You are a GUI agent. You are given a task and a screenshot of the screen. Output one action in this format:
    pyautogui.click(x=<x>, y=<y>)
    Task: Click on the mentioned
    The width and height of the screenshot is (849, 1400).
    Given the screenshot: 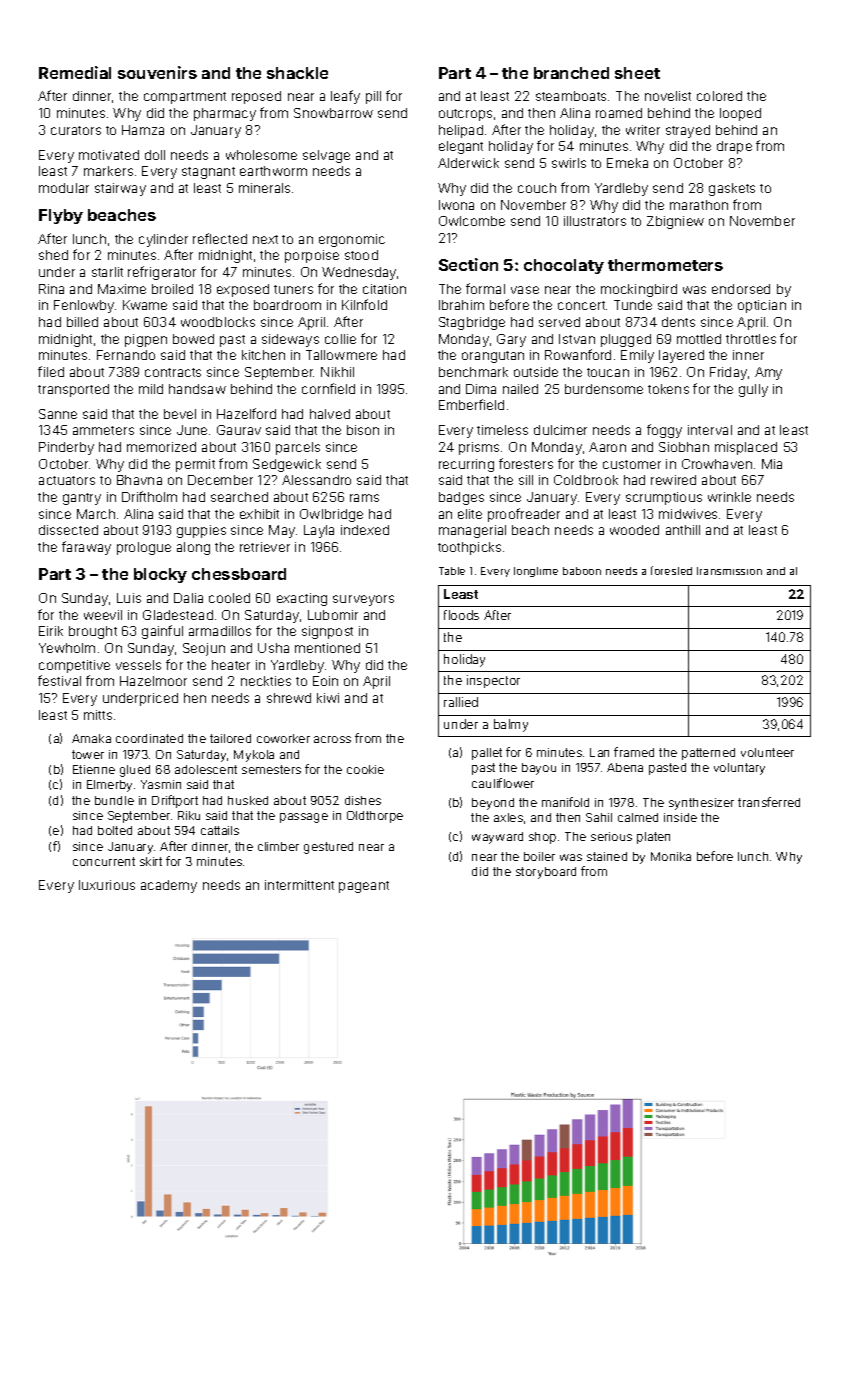 What is the action you would take?
    pyautogui.click(x=327, y=648)
